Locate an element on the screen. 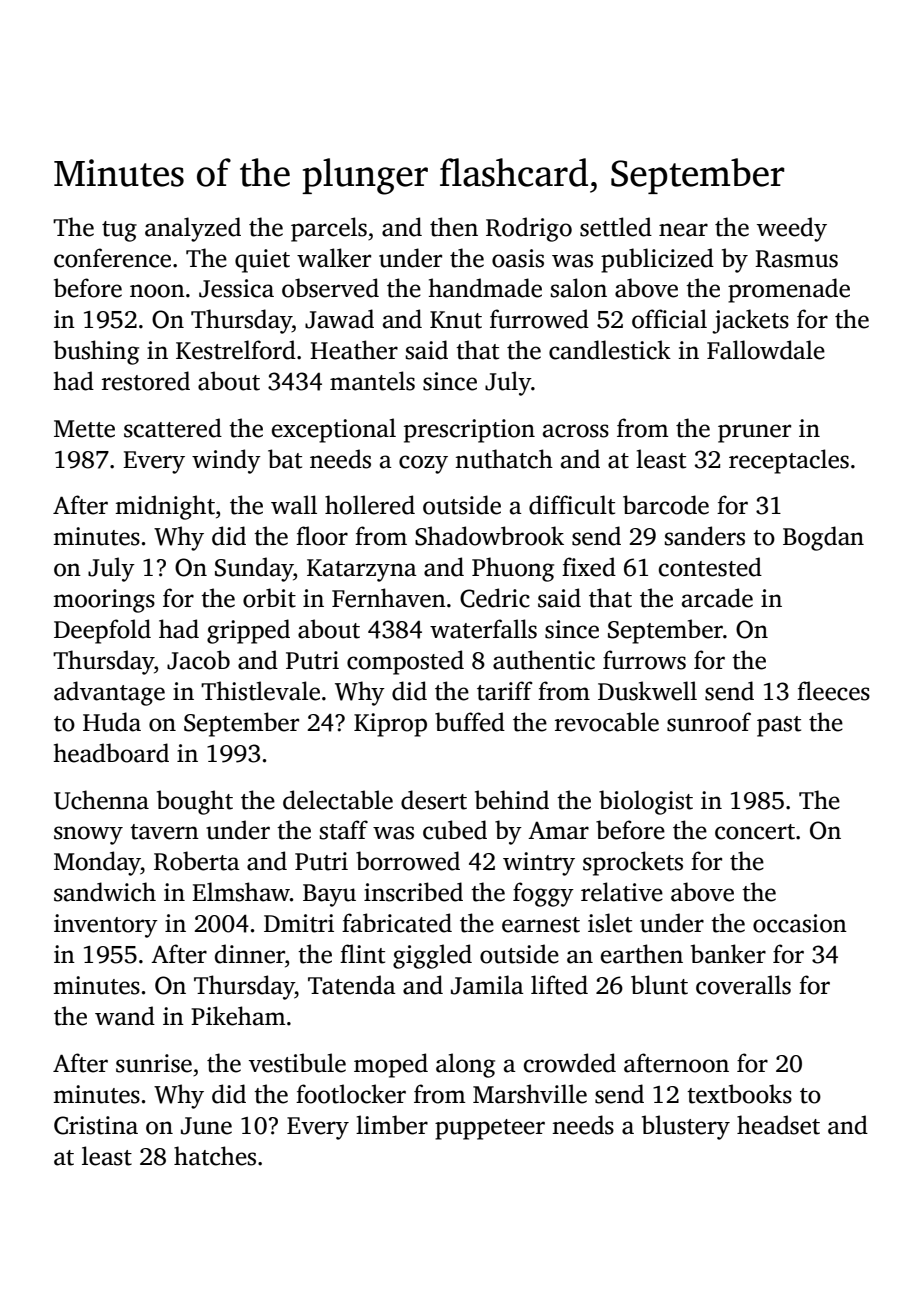 This screenshot has height=1311, width=924. cozy is located at coordinates (423, 464).
